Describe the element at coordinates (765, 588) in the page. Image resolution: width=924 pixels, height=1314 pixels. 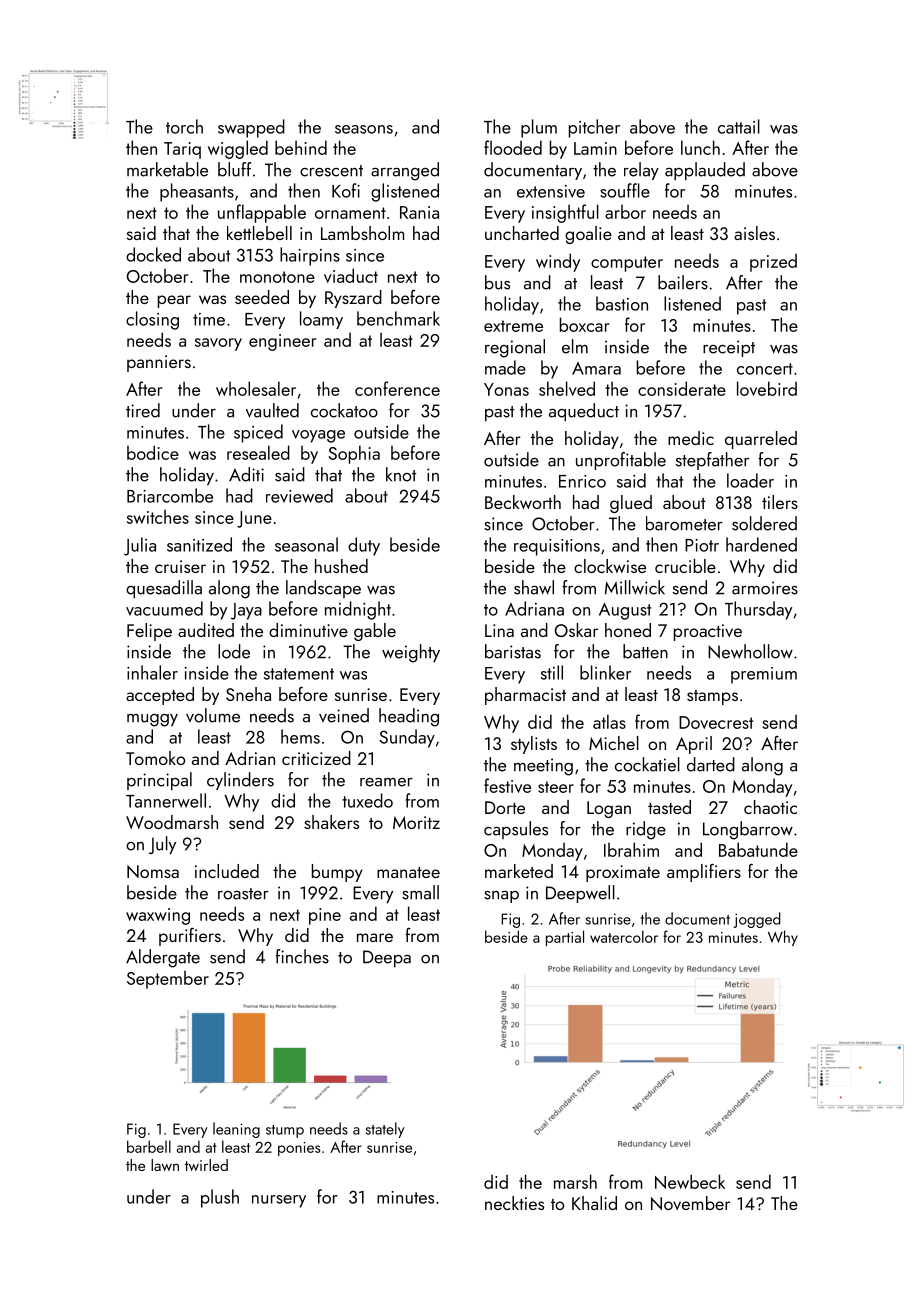
I see `armoires` at that location.
